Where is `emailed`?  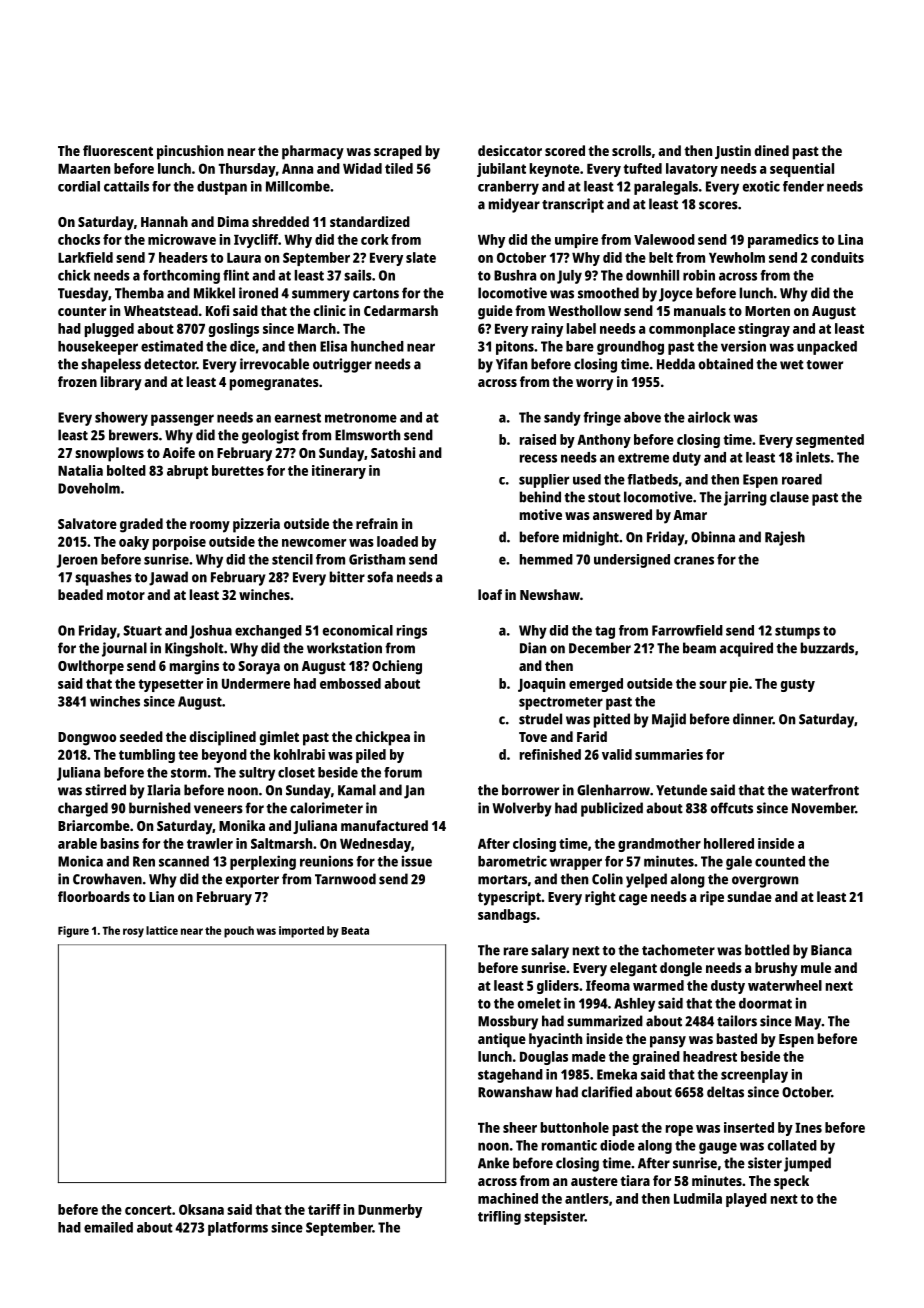 emailed is located at coordinates (108, 1227).
